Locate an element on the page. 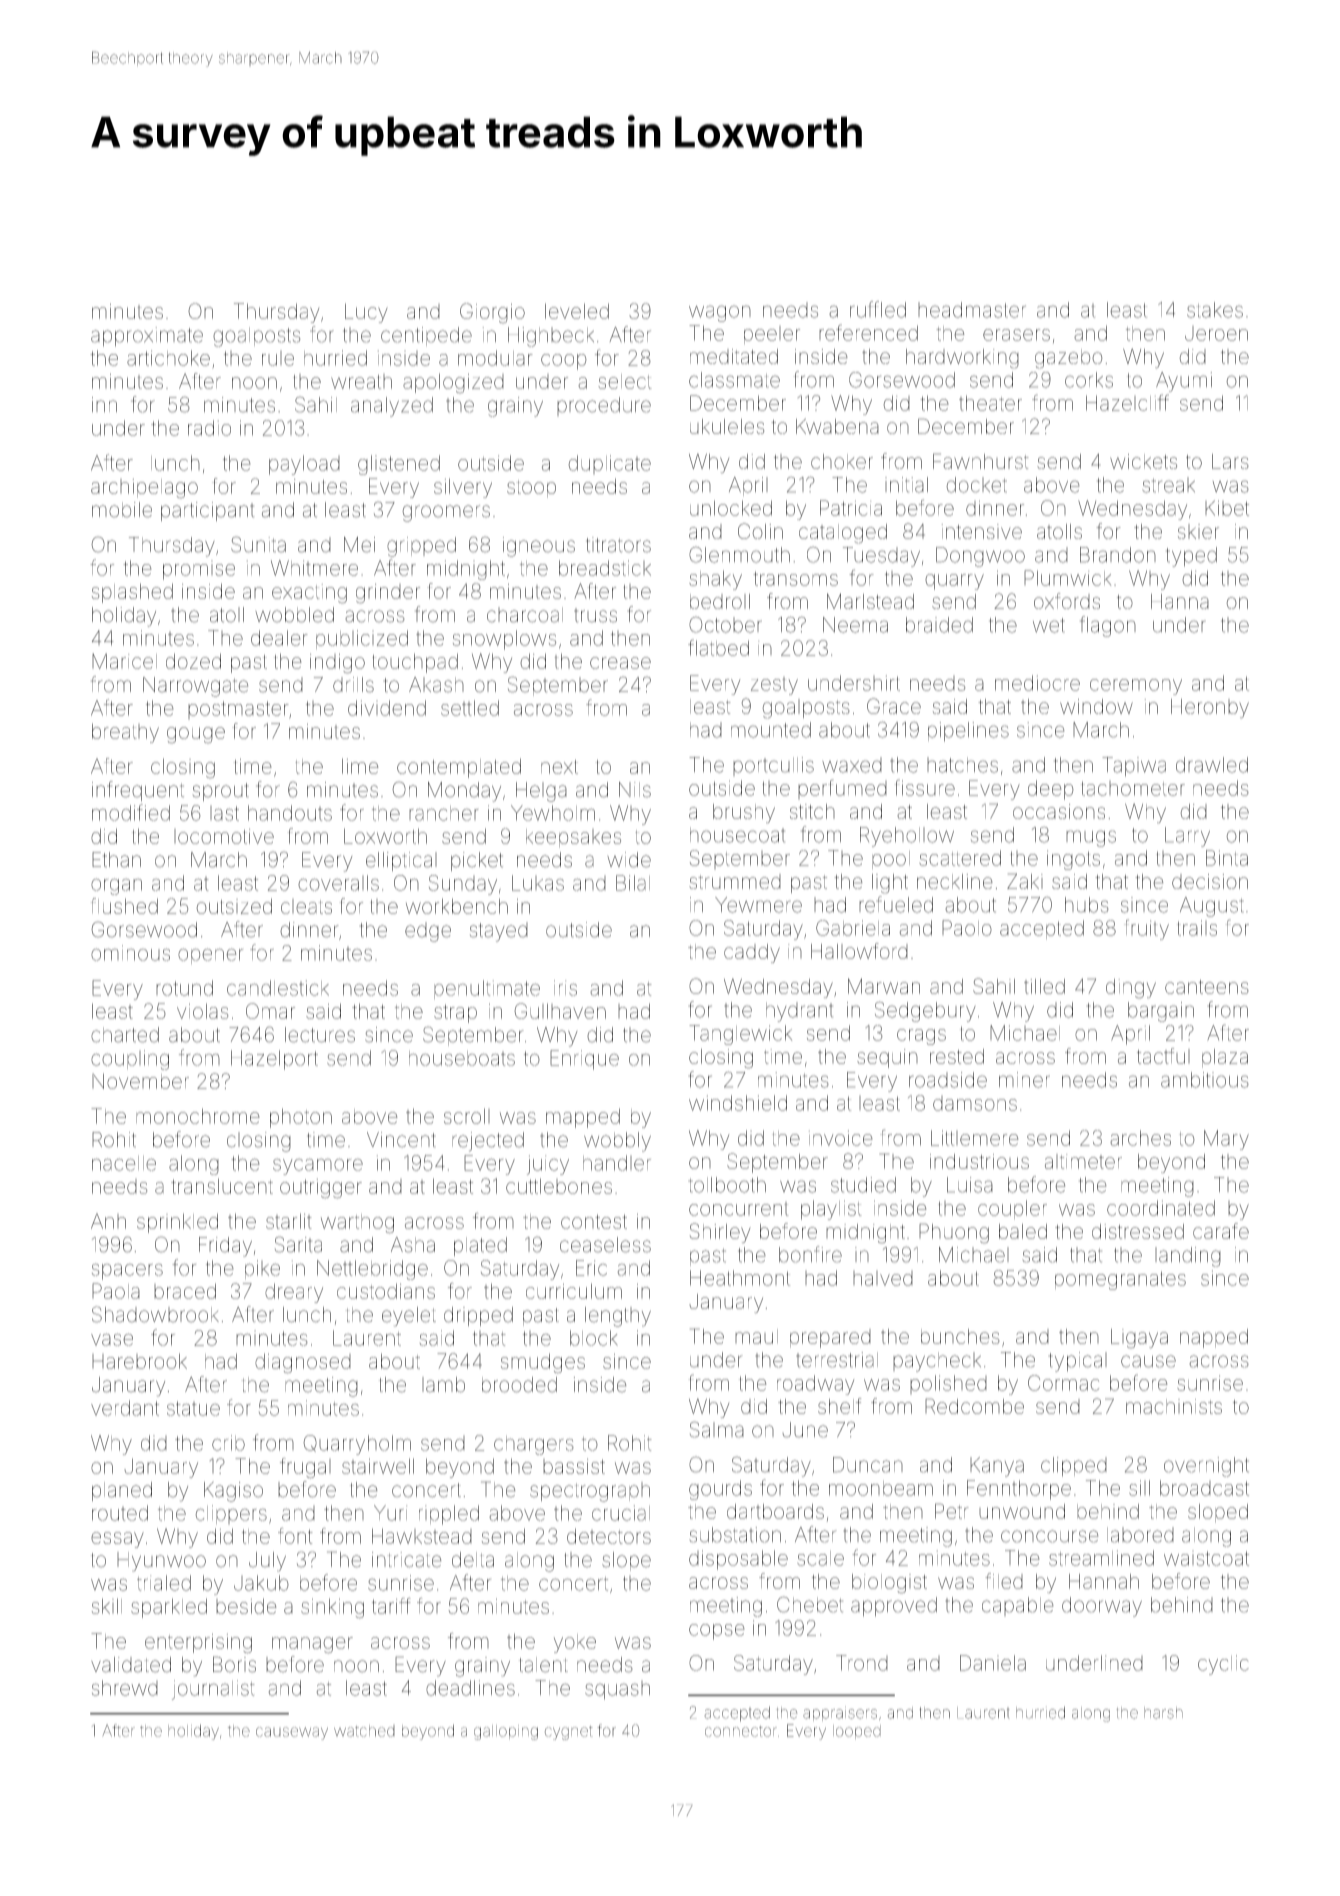  radio is located at coordinates (209, 428).
